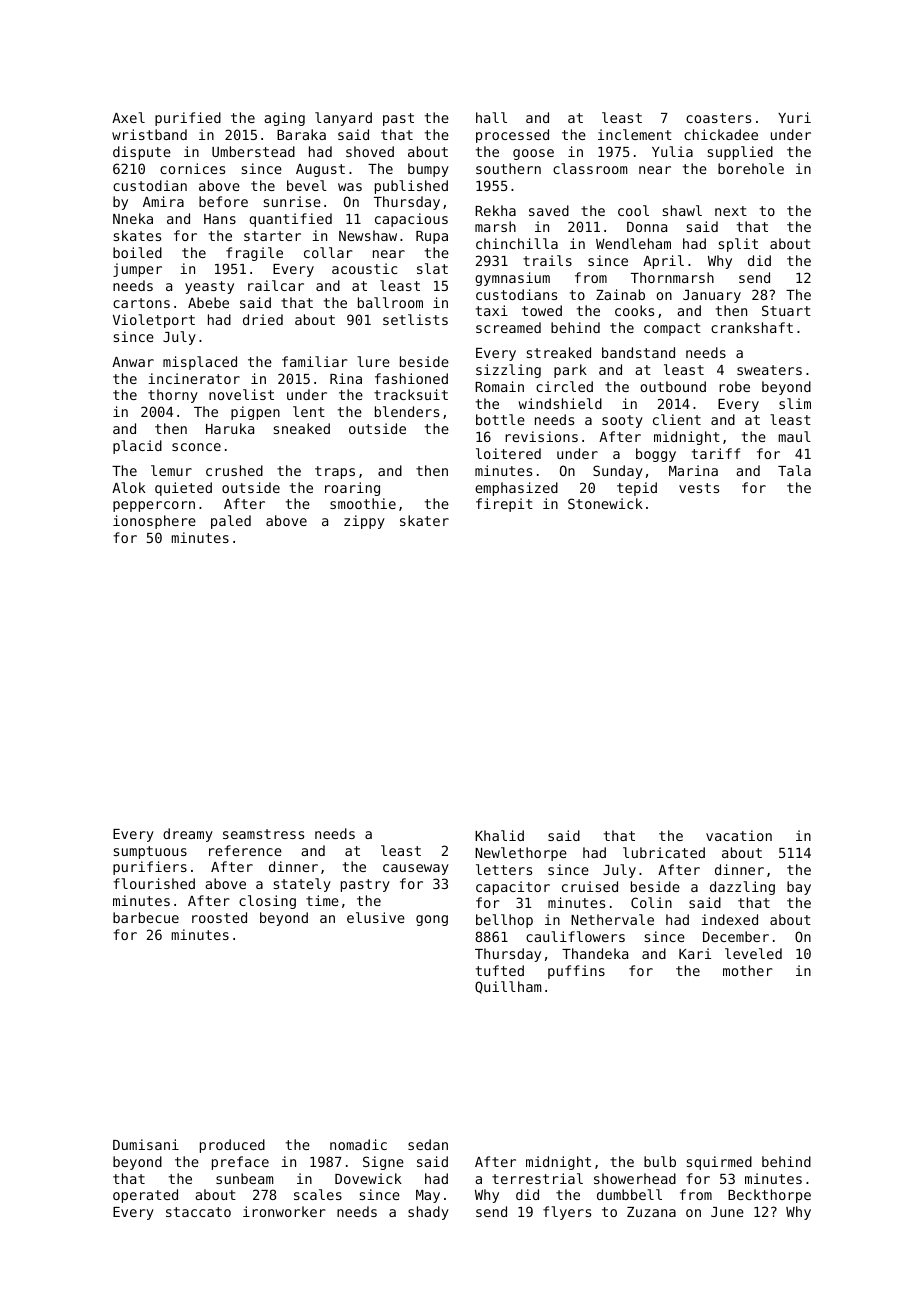  What do you see at coordinates (751, 168) in the screenshot?
I see `borehole` at bounding box center [751, 168].
